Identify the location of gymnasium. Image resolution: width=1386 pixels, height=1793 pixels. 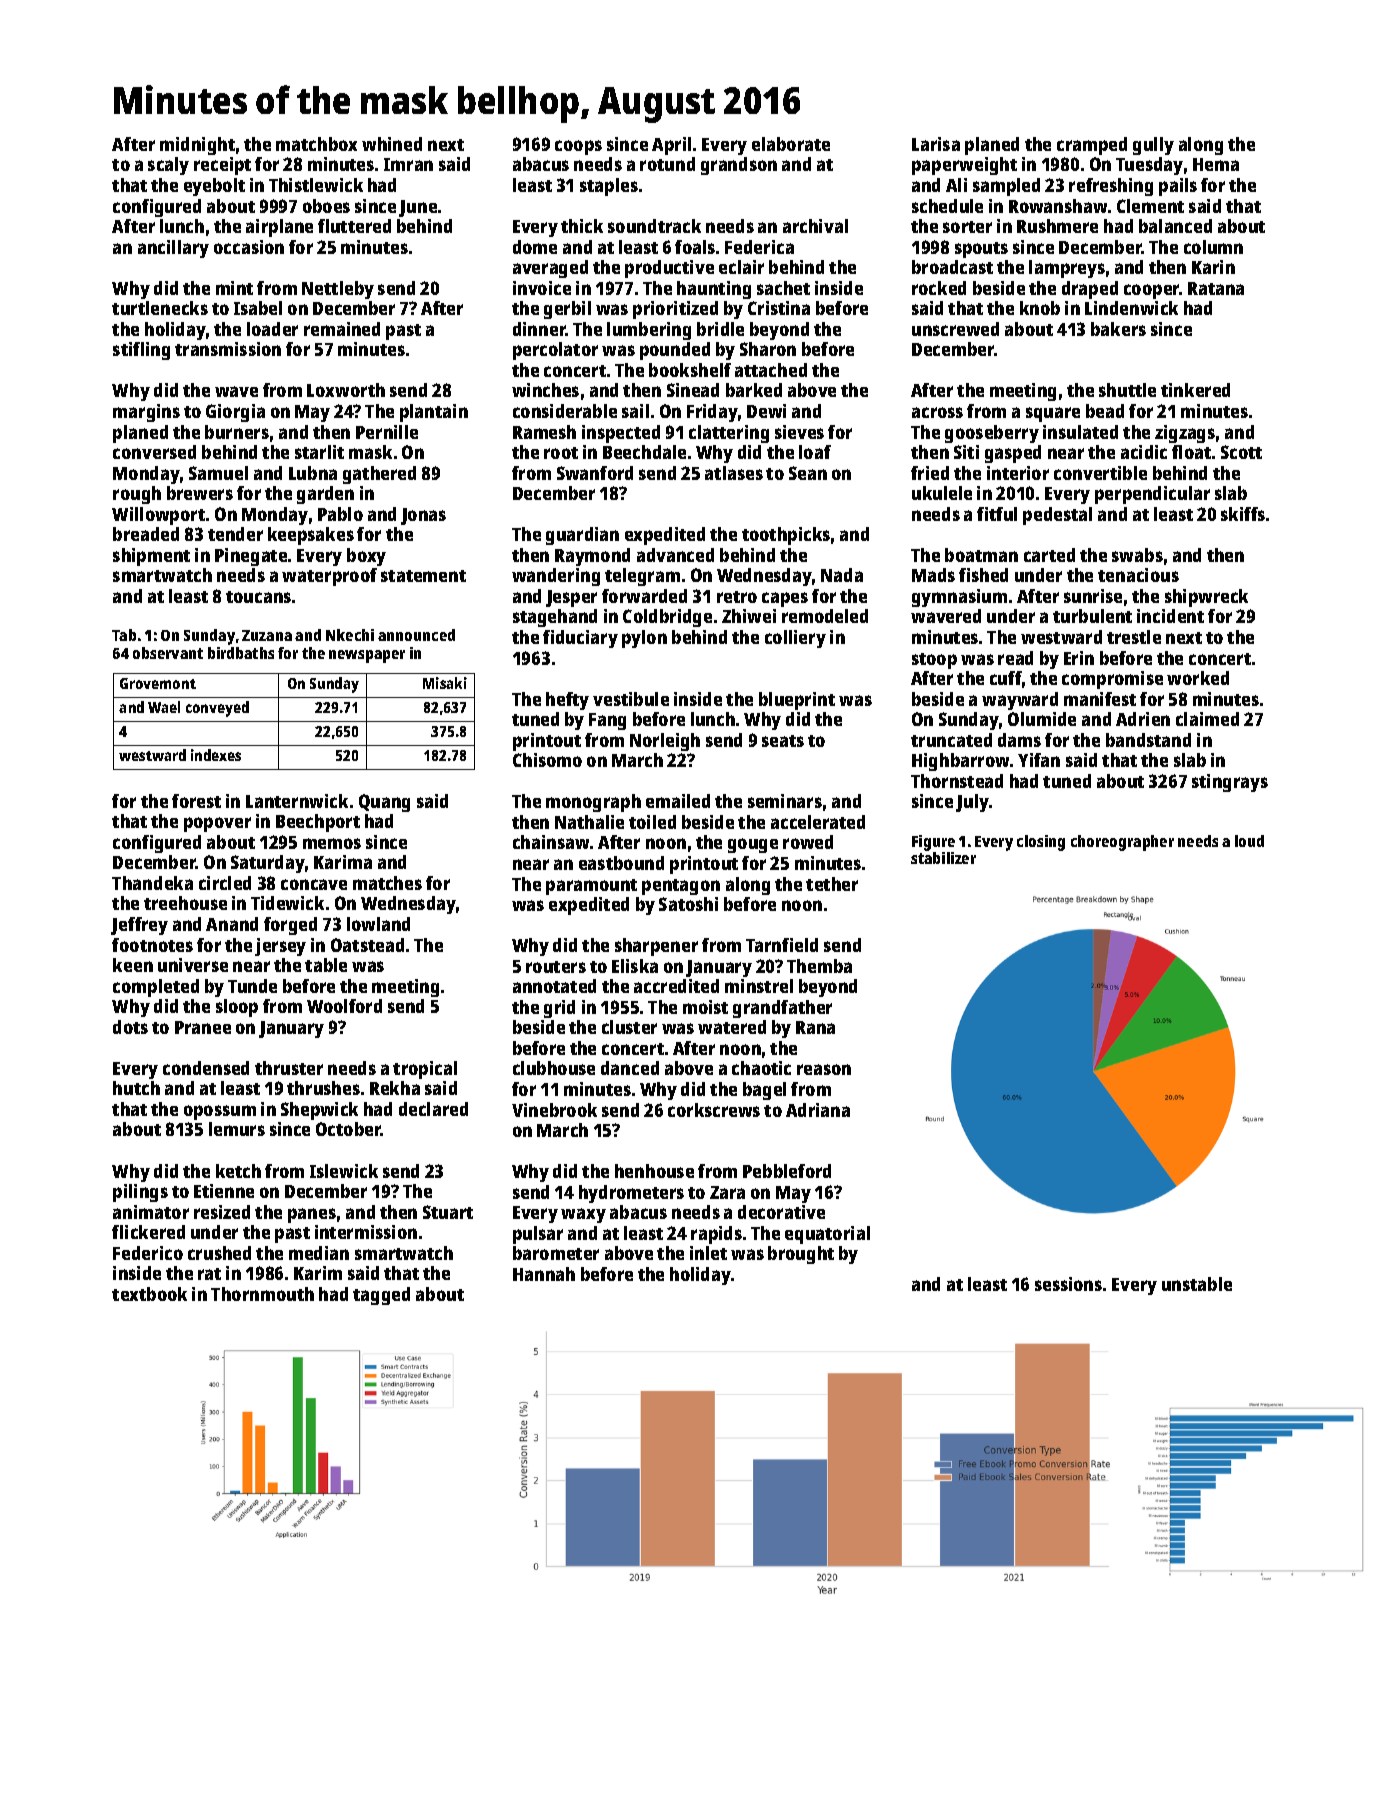
(959, 598).
